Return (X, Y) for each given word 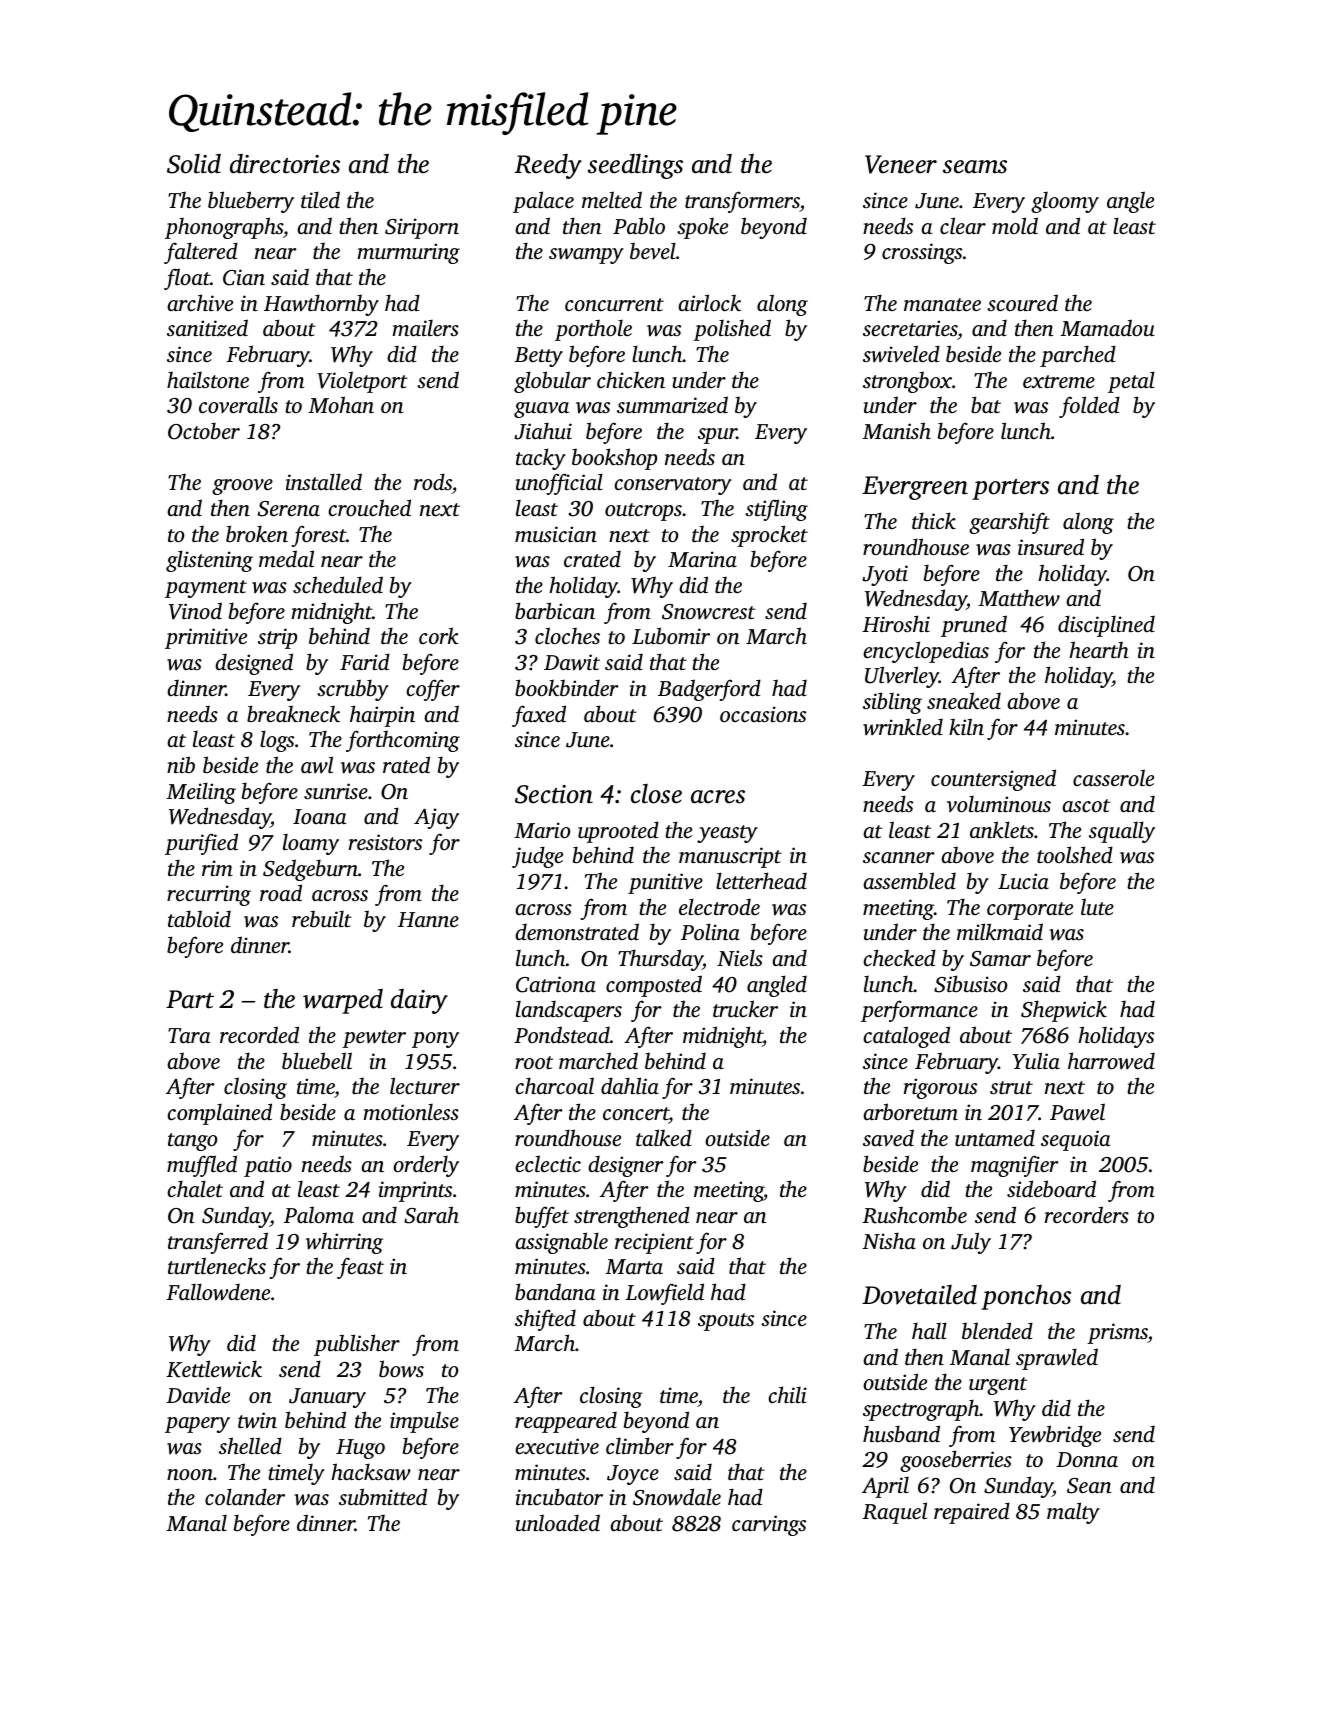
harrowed (1111, 1060)
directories (285, 164)
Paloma (319, 1214)
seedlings (635, 166)
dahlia (630, 1085)
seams (975, 167)
